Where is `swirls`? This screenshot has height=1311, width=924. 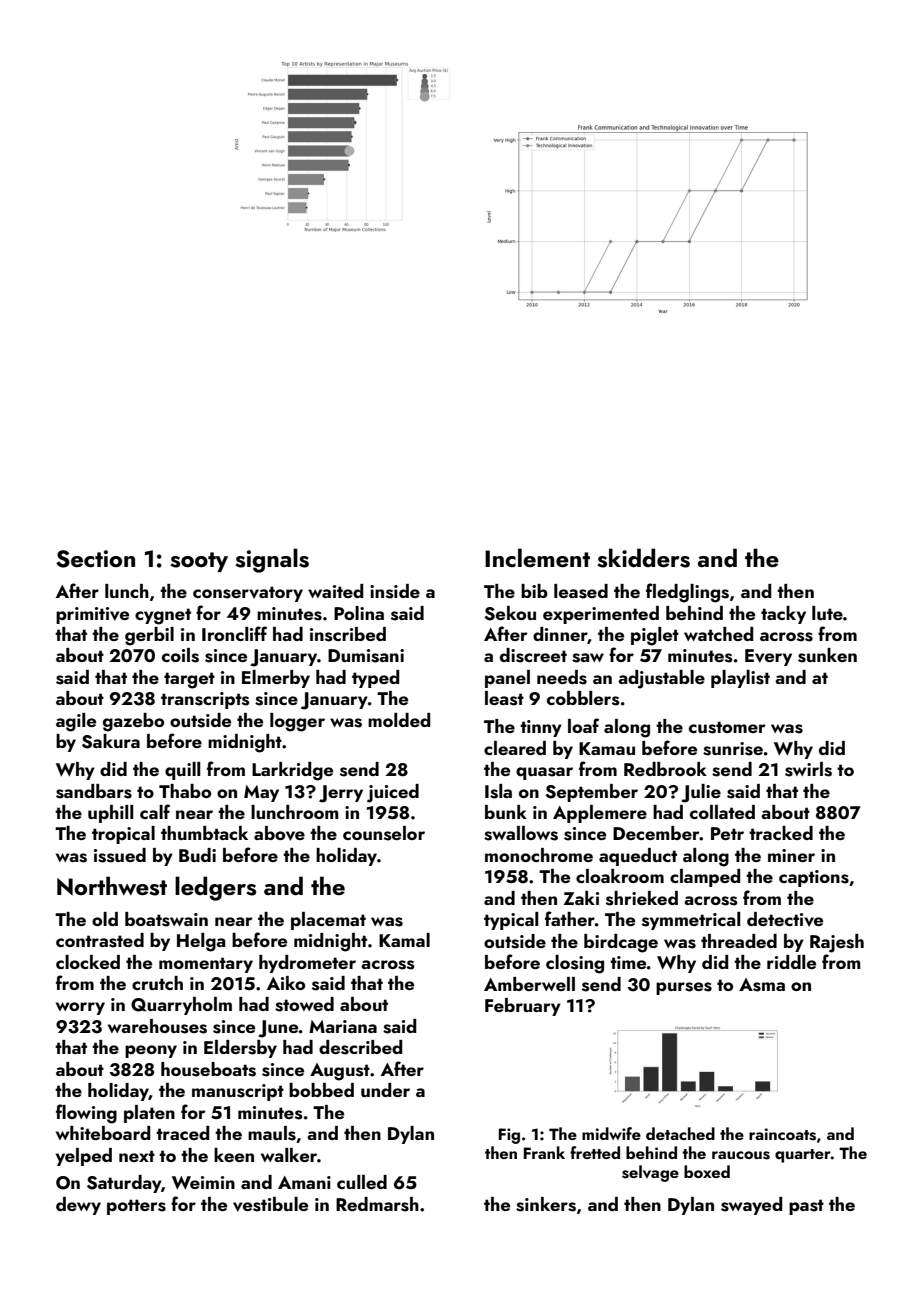
swirls is located at coordinates (808, 769).
